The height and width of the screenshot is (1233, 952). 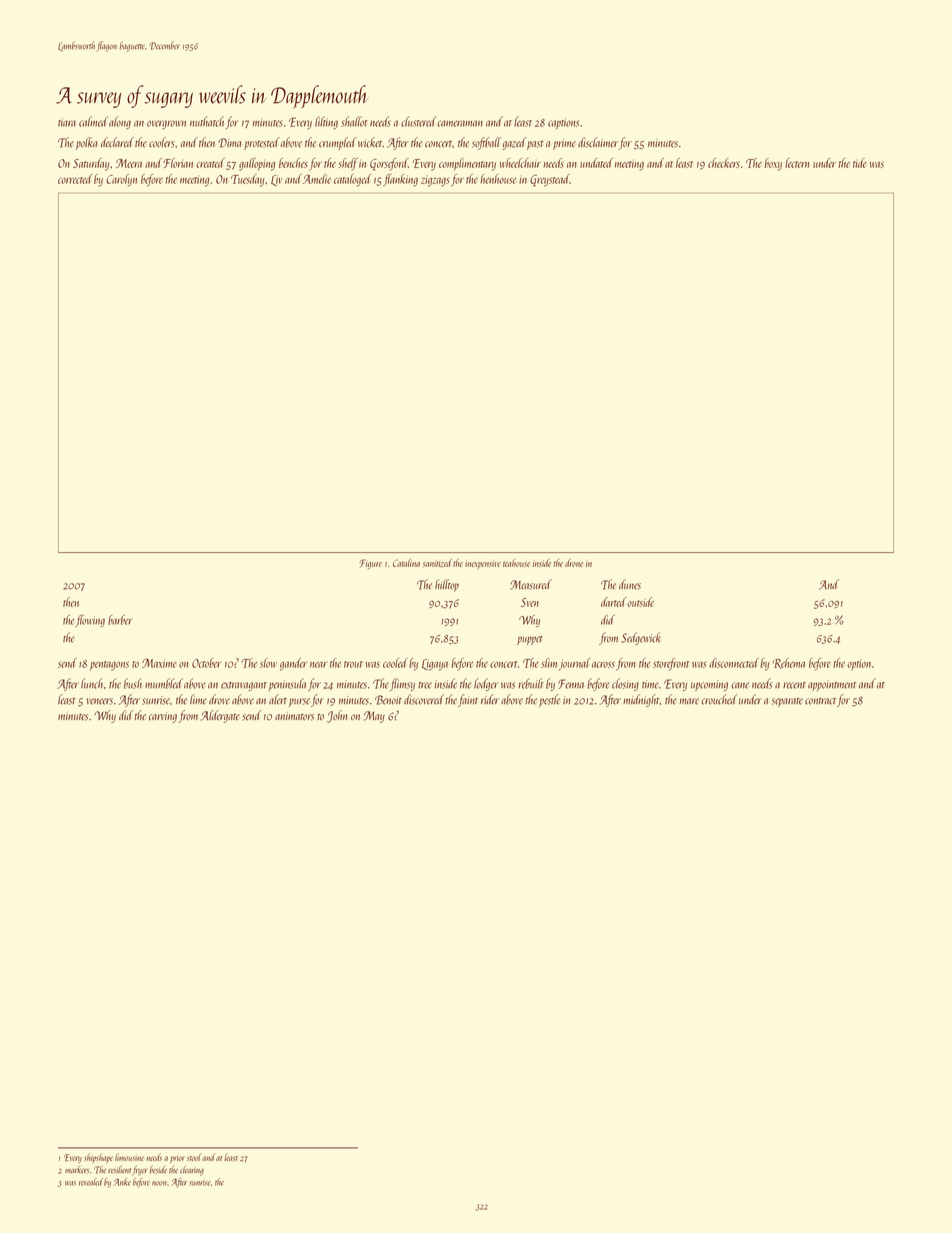 What do you see at coordinates (220, 716) in the screenshot?
I see `Aldergate` at bounding box center [220, 716].
